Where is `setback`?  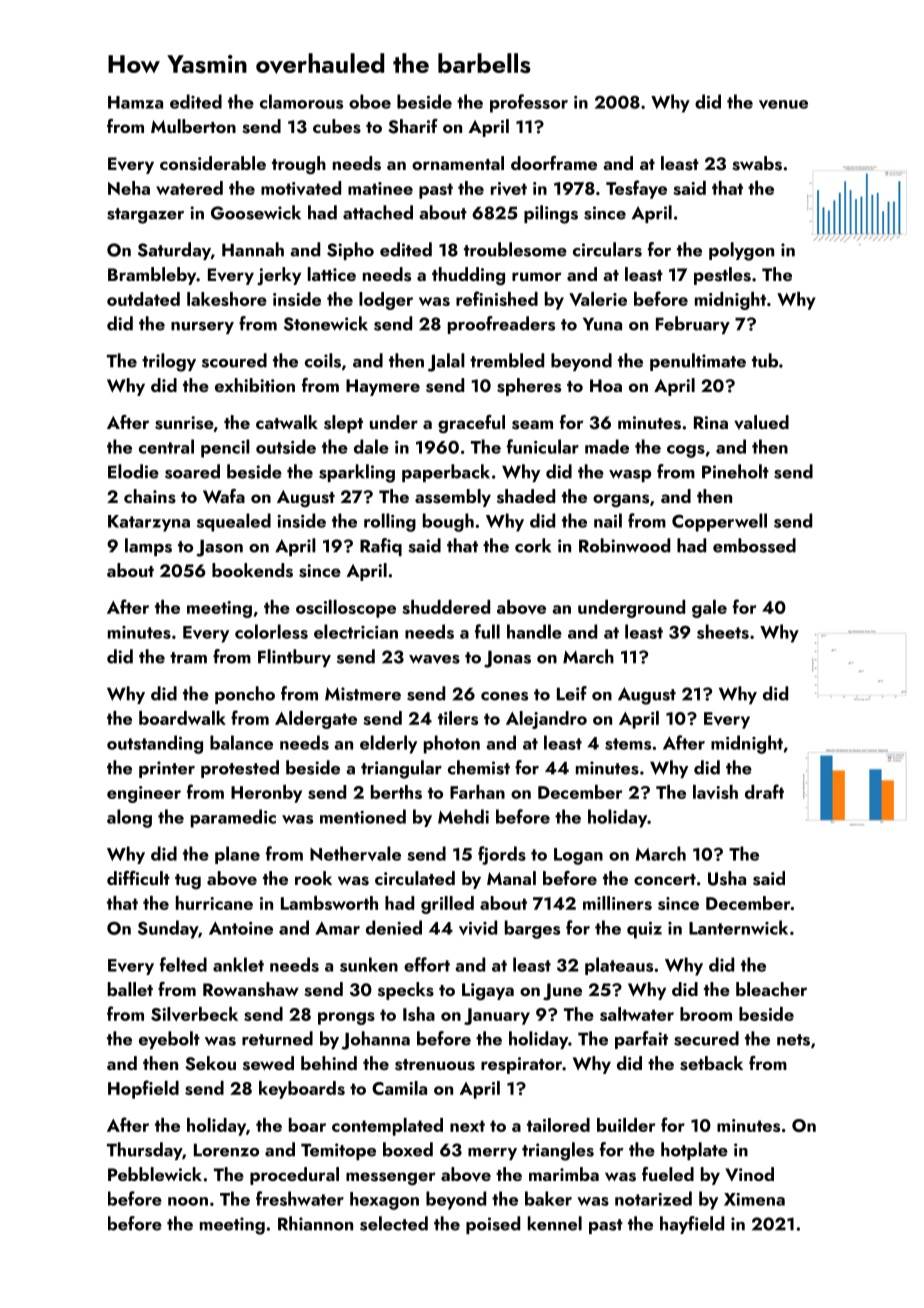 setback is located at coordinates (711, 1063).
